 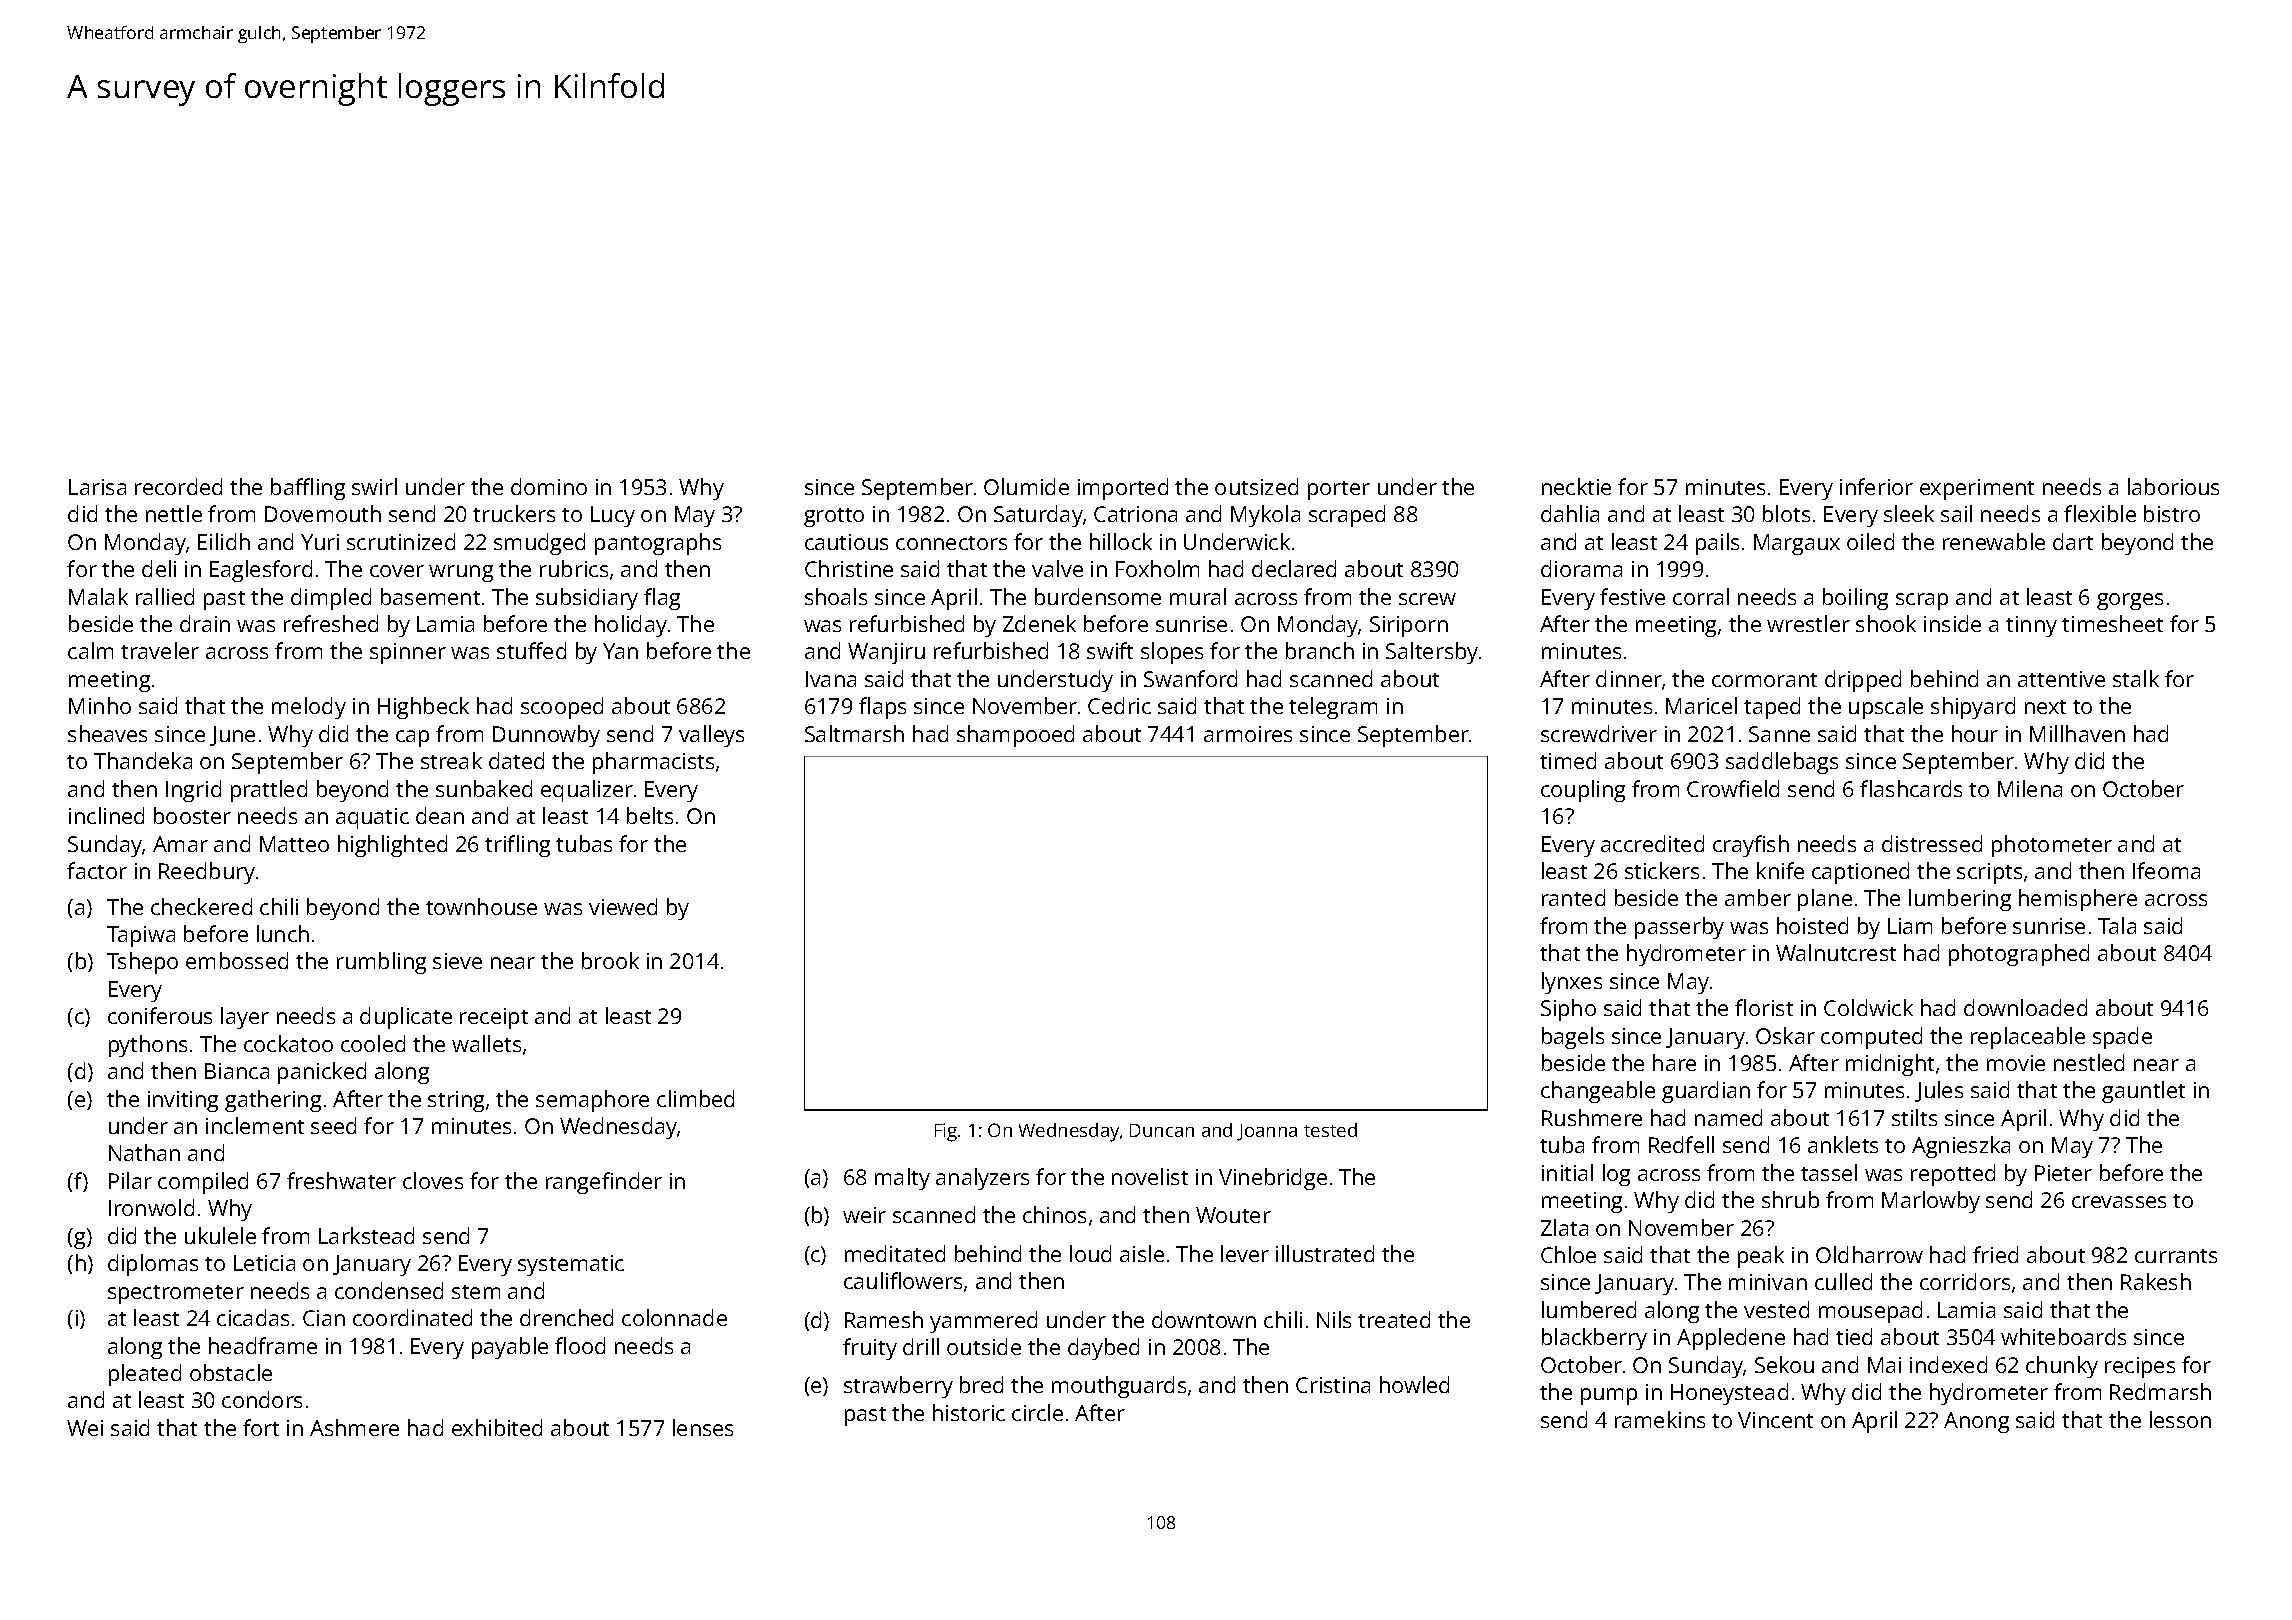 I want to click on rangefinder, so click(x=604, y=1183).
